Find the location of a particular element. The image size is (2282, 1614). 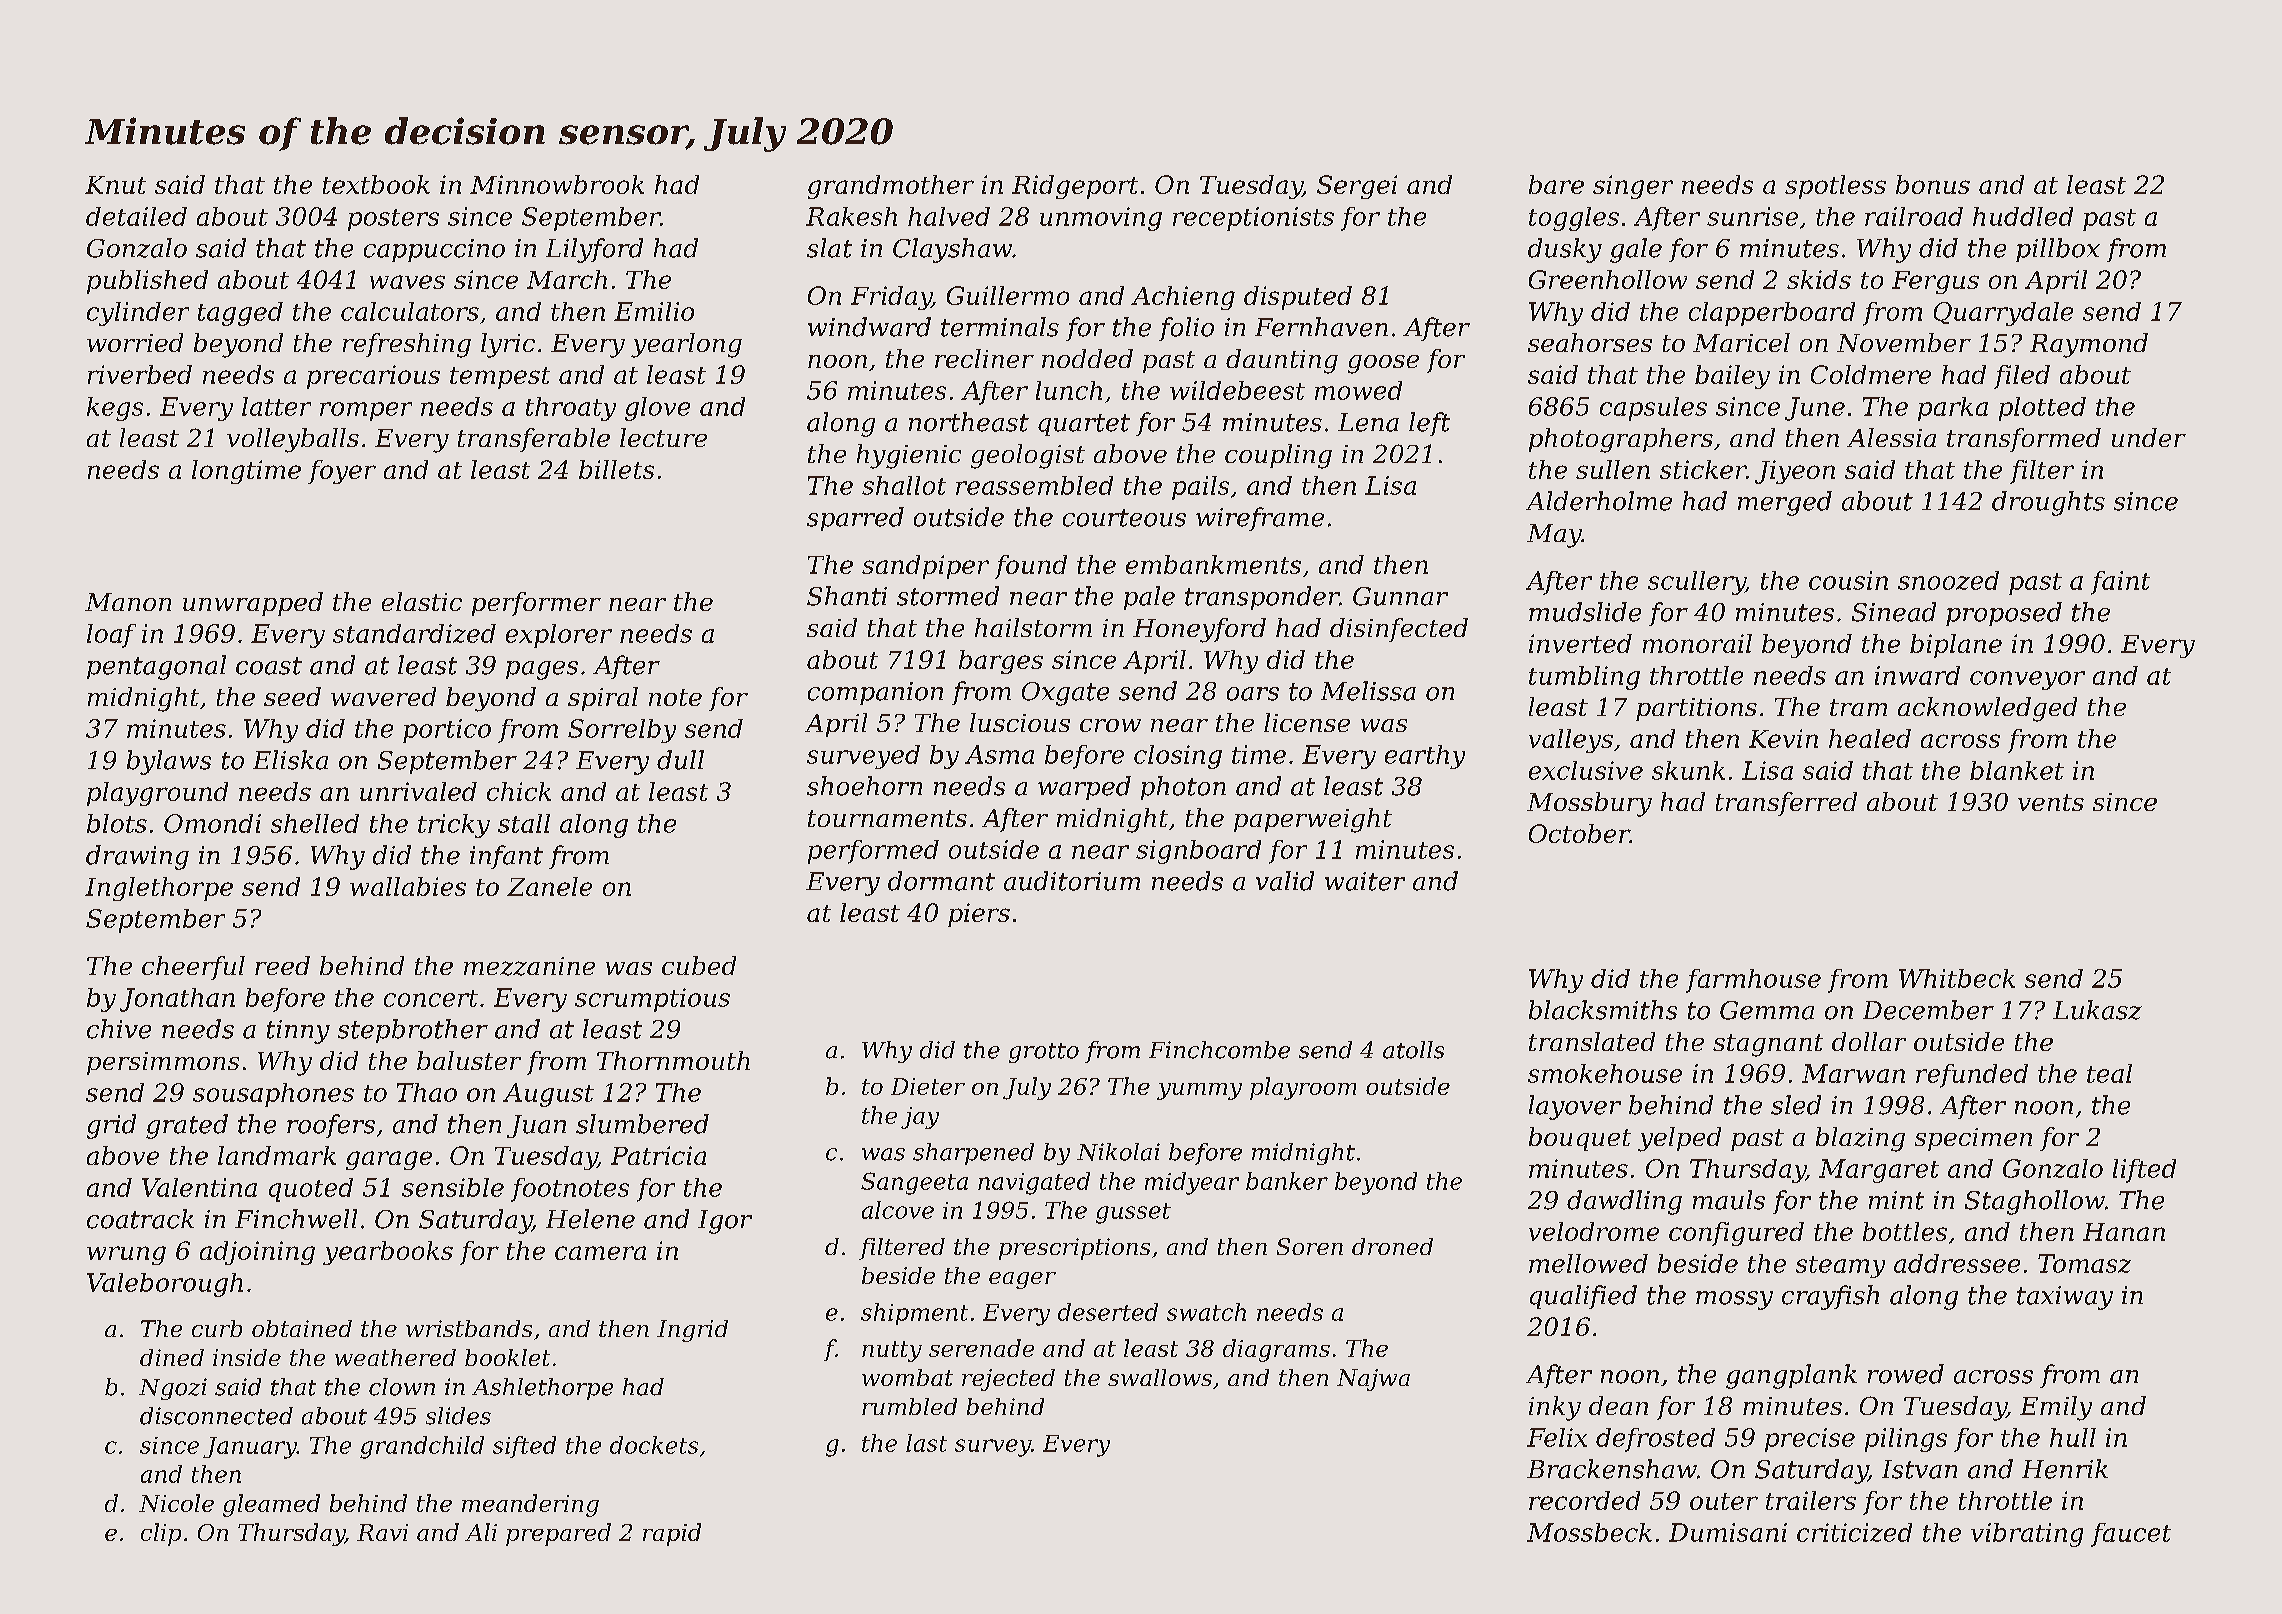

merged is located at coordinates (1785, 503).
